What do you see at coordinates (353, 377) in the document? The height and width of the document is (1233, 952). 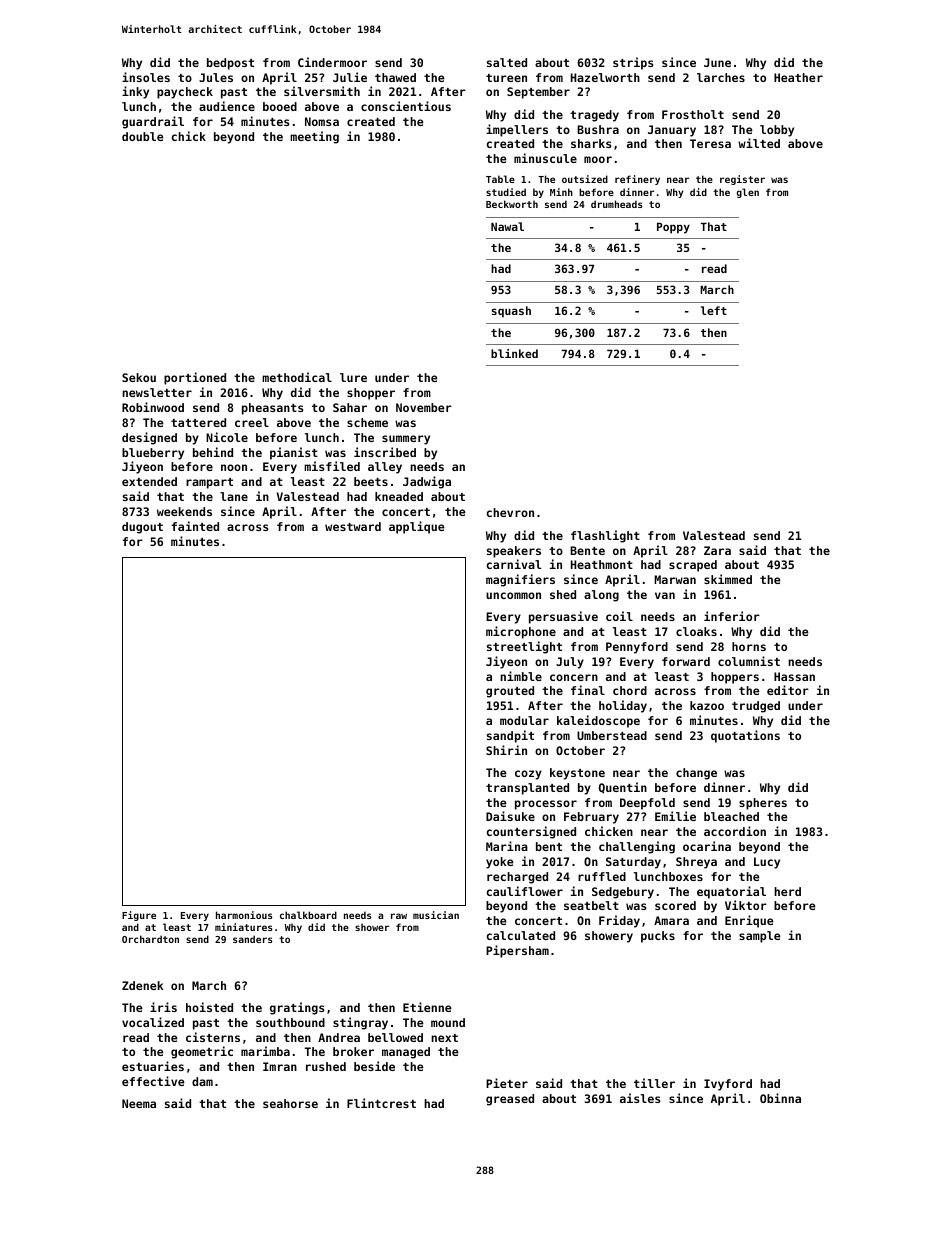 I see `lure` at bounding box center [353, 377].
